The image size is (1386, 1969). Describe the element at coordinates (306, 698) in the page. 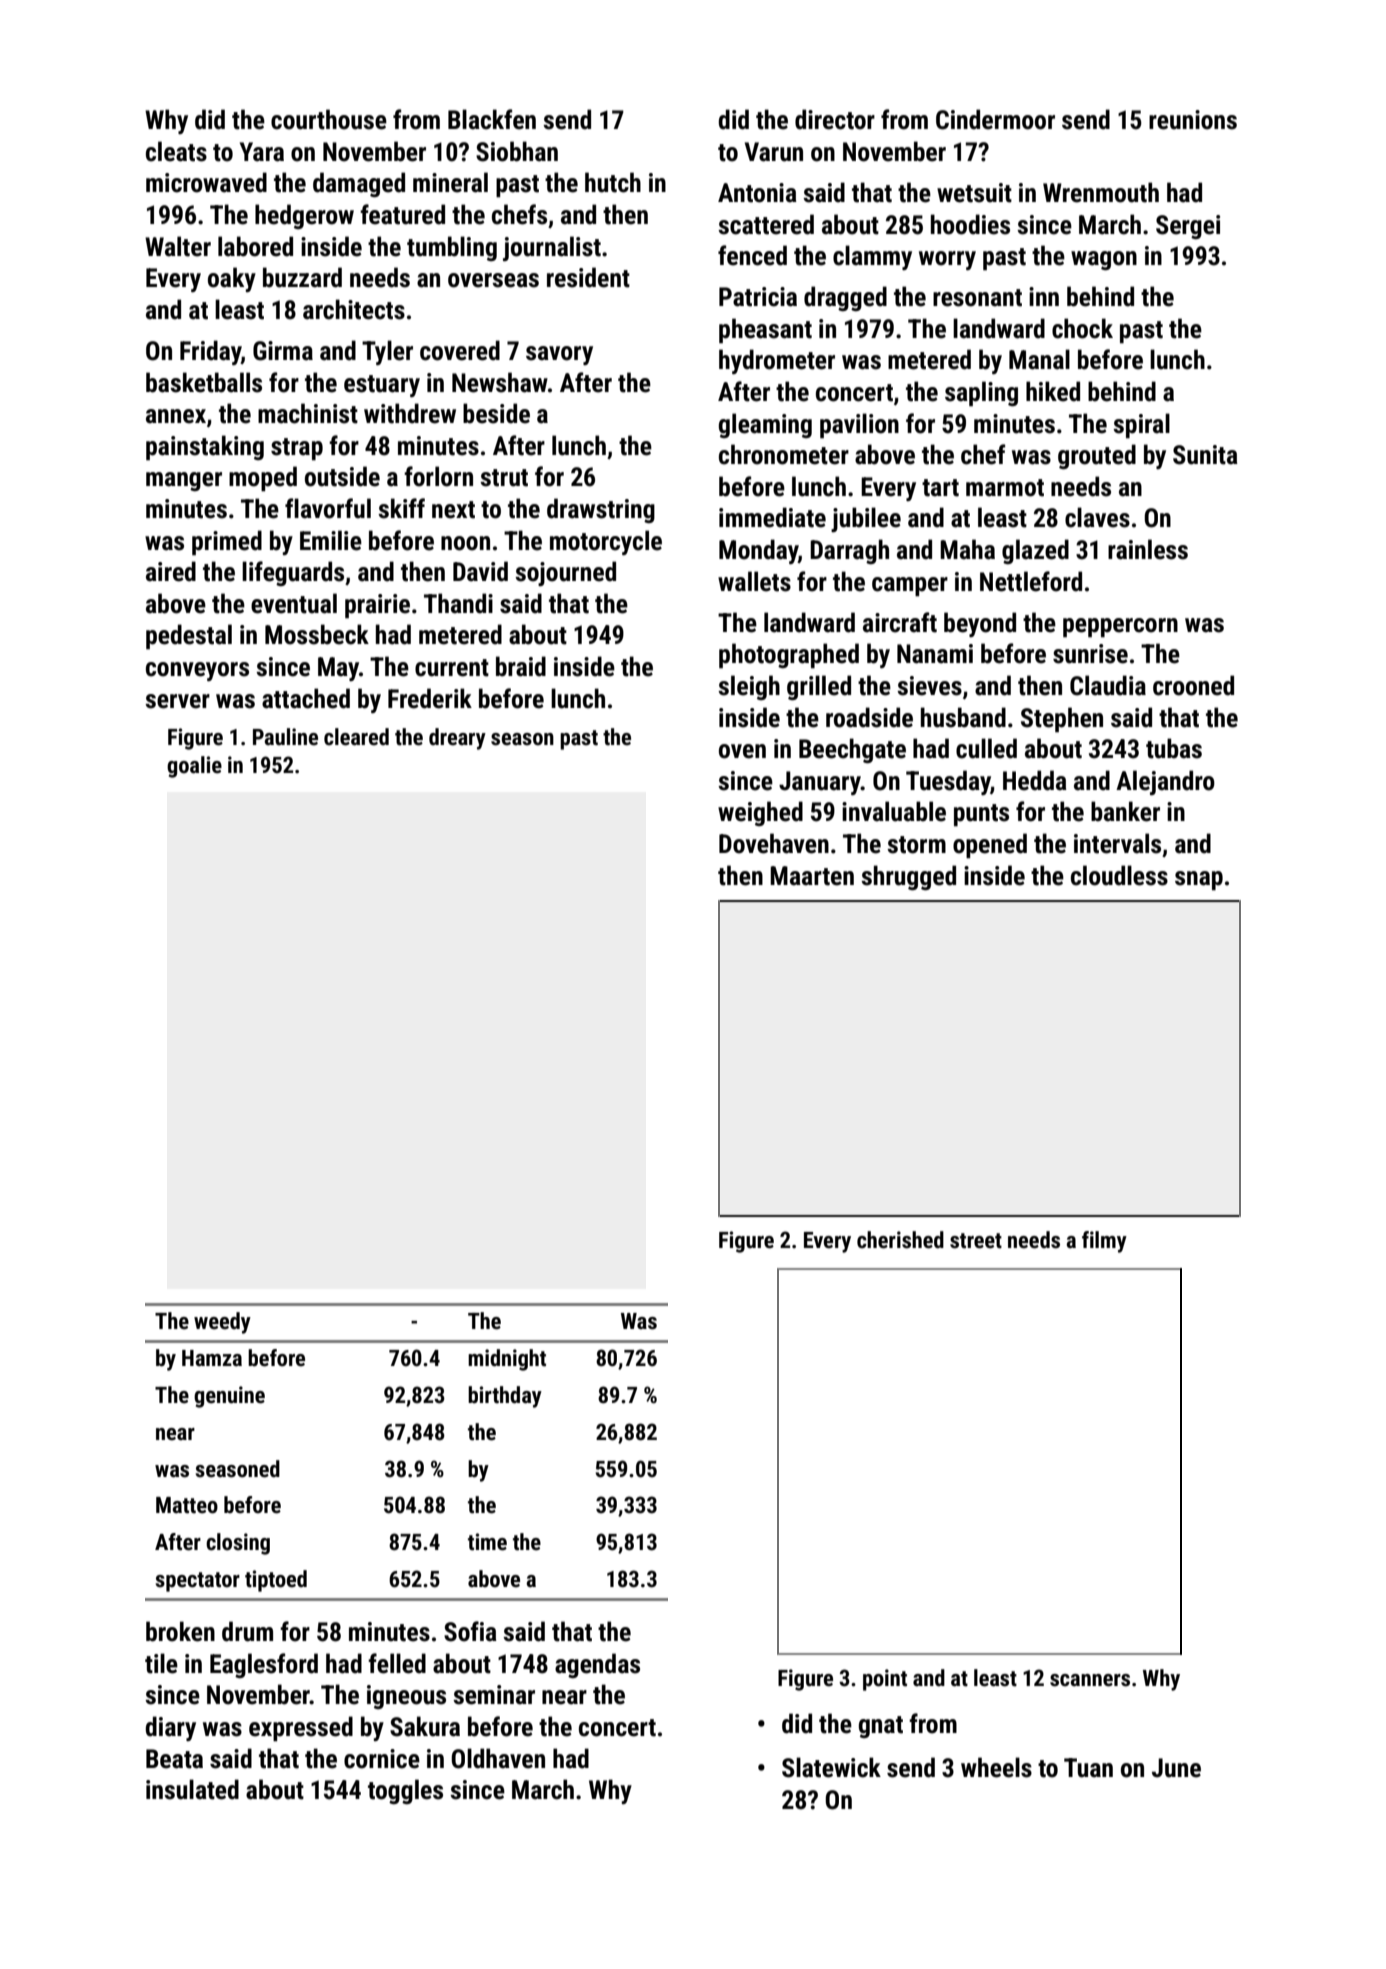

I see `attached` at that location.
